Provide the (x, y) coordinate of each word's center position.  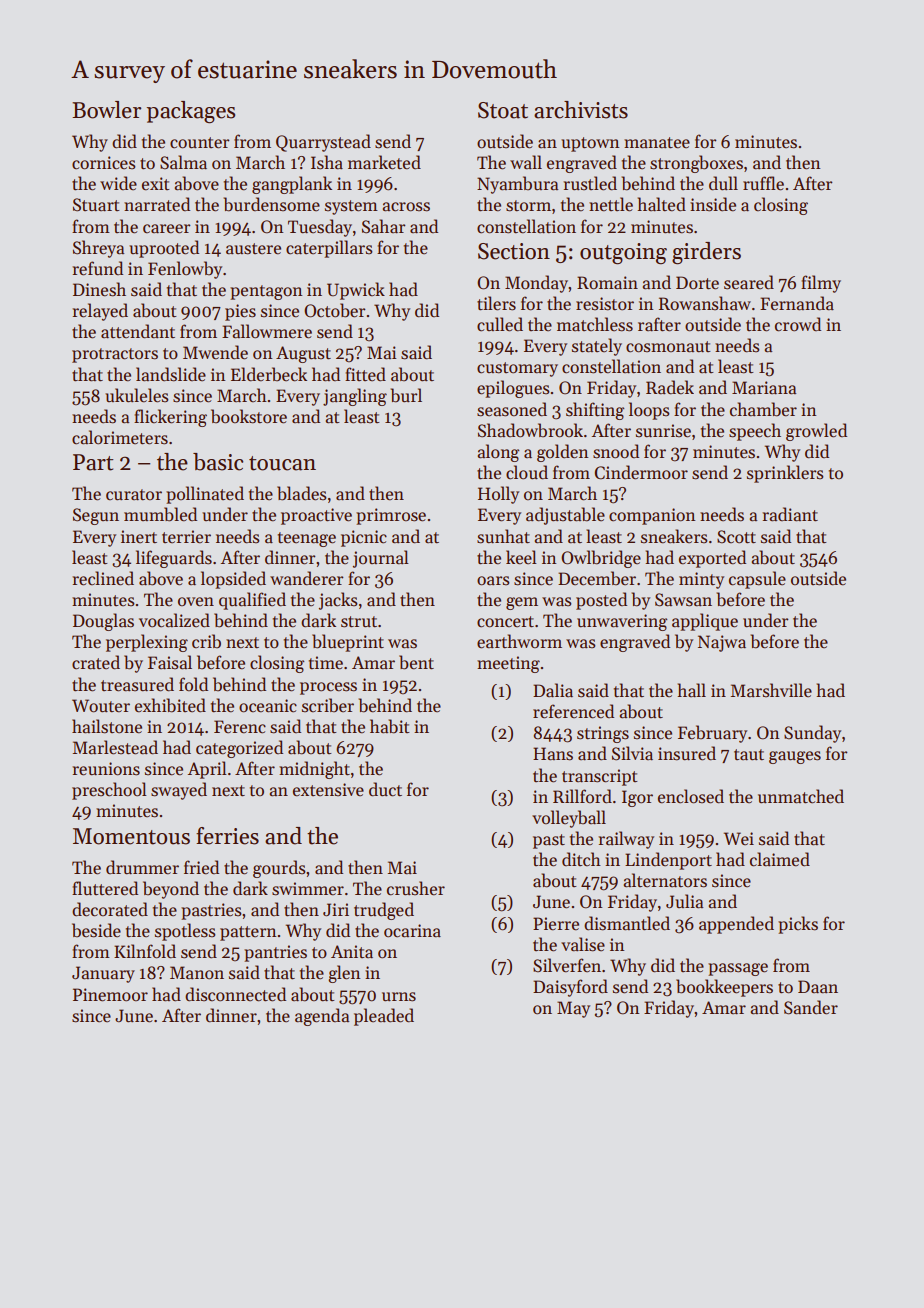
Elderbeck (269, 374)
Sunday (812, 734)
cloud (527, 472)
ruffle (763, 183)
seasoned (512, 409)
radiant (790, 514)
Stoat (503, 110)
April (207, 770)
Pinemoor (110, 995)
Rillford (582, 796)
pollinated (205, 495)
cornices (104, 163)
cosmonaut (668, 347)
